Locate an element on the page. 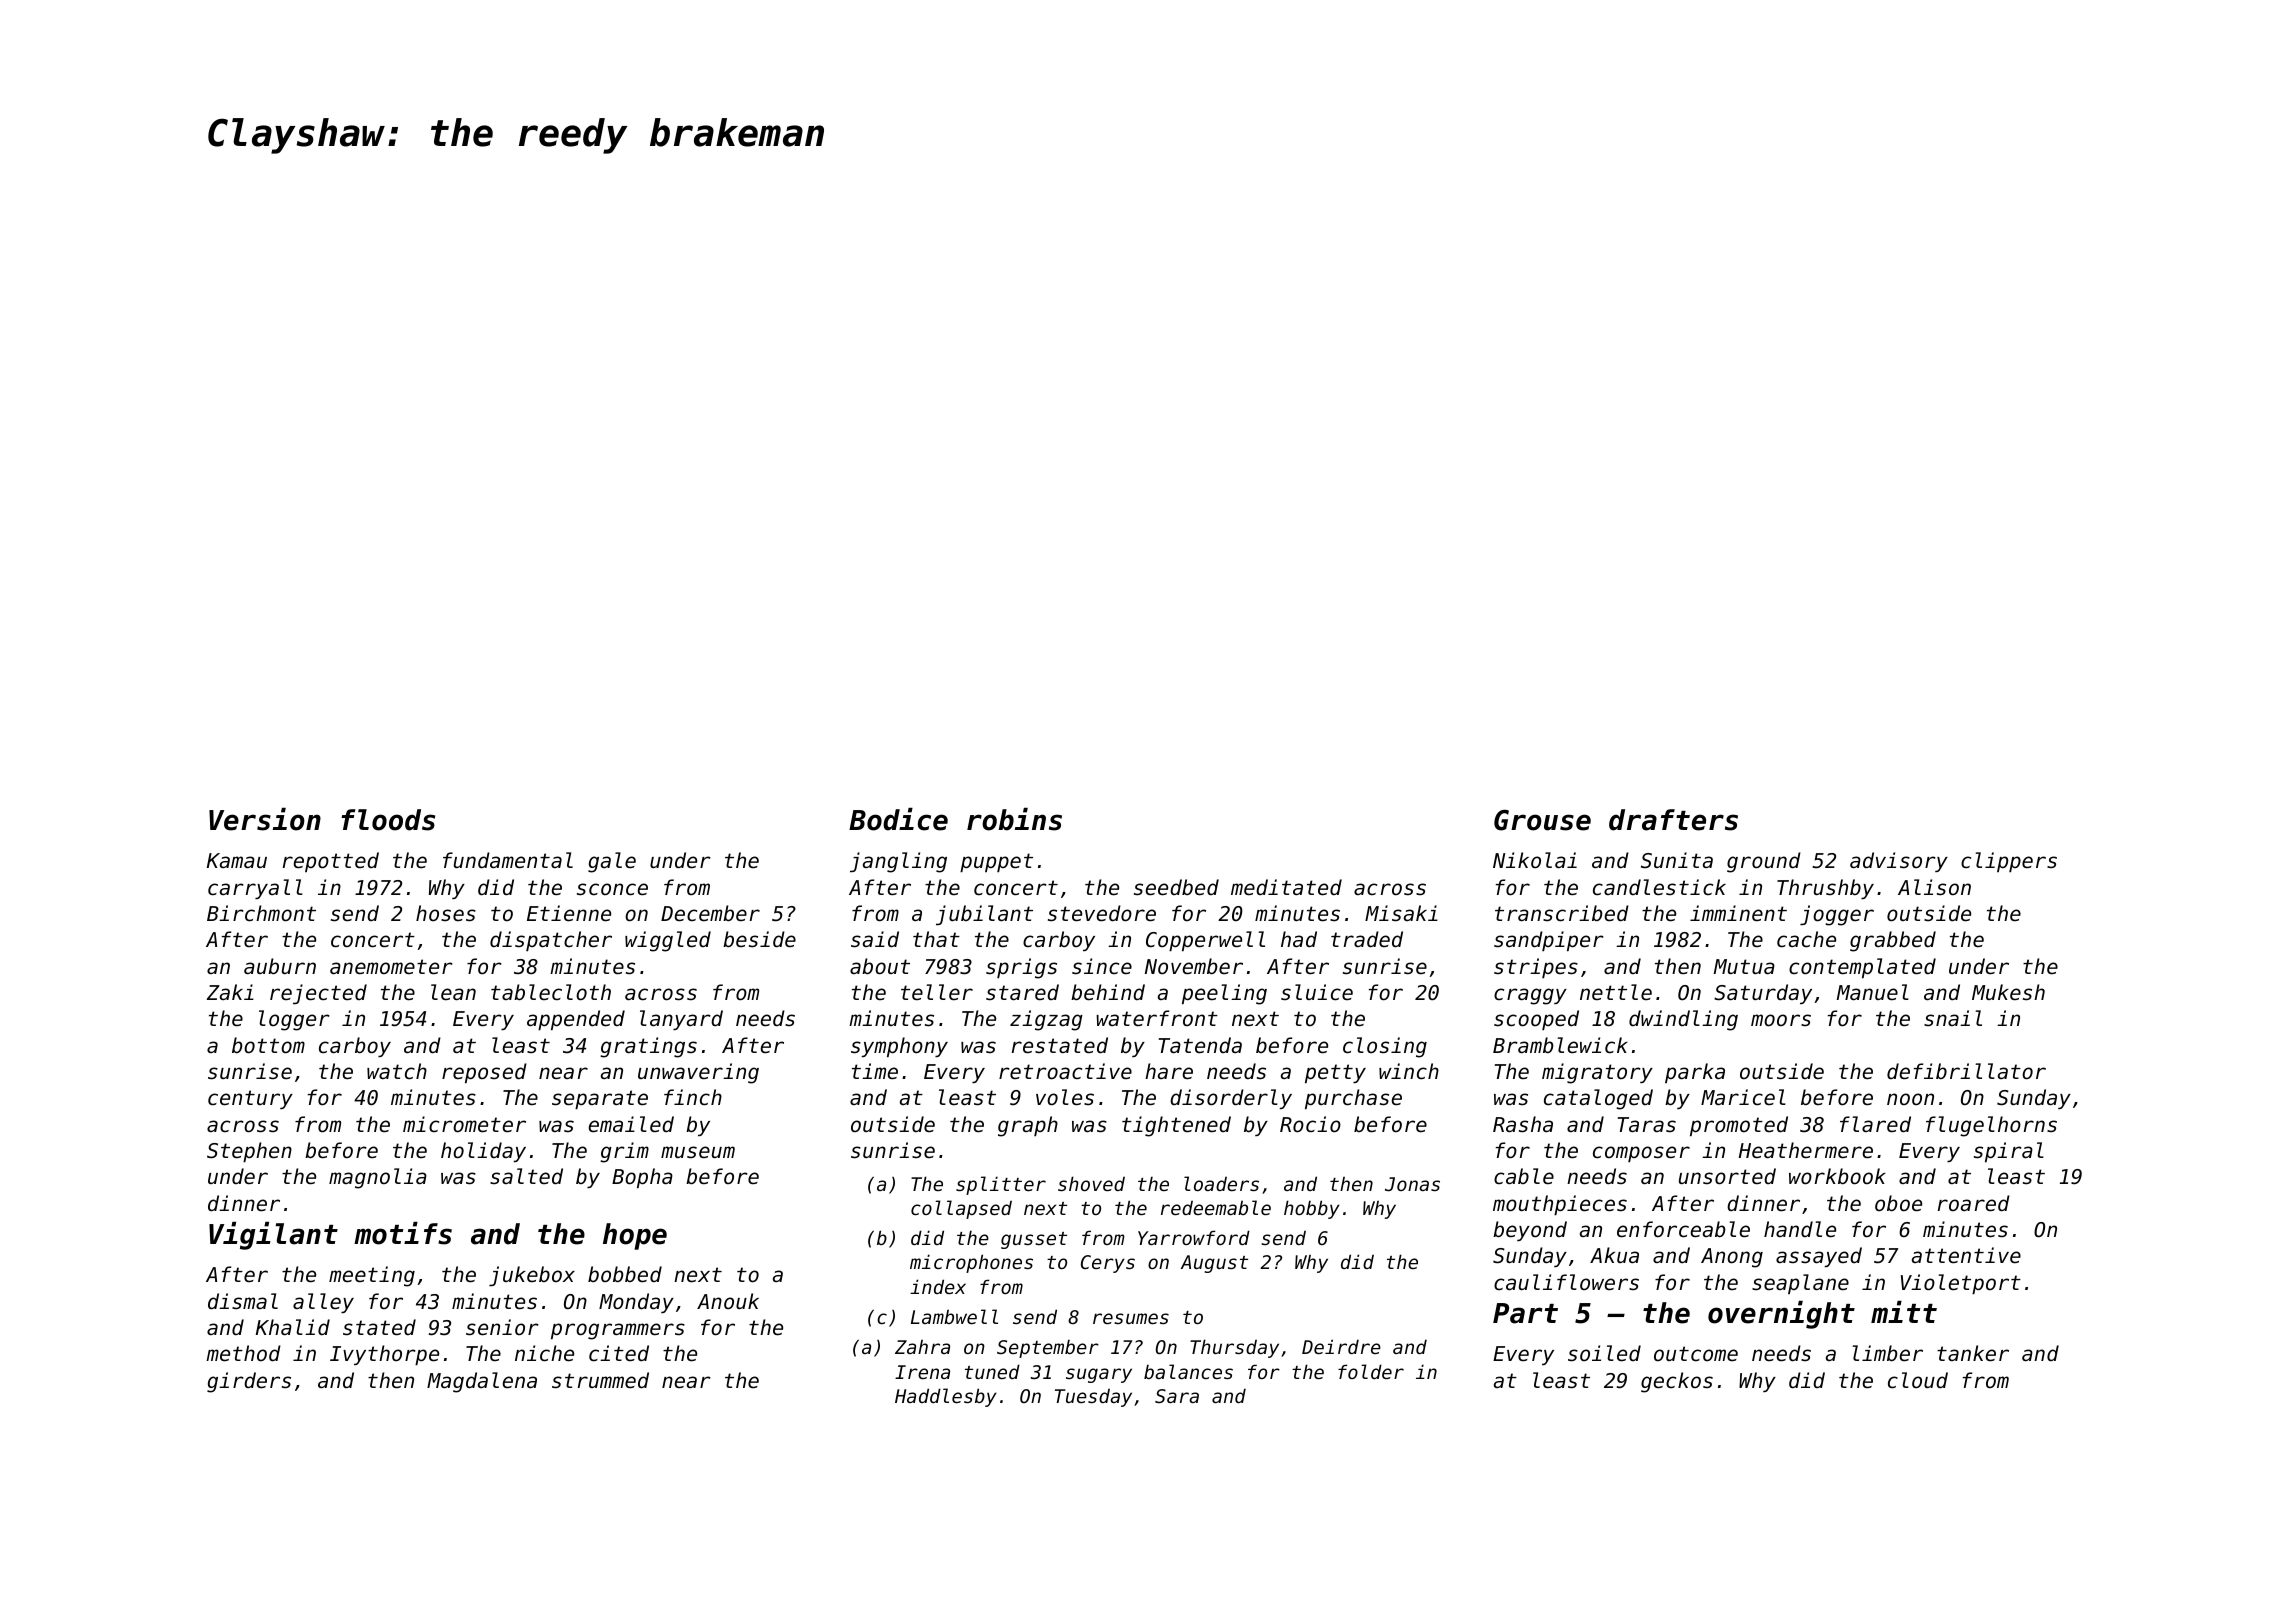 This document has width=2292, height=1620. watch is located at coordinates (397, 1071).
